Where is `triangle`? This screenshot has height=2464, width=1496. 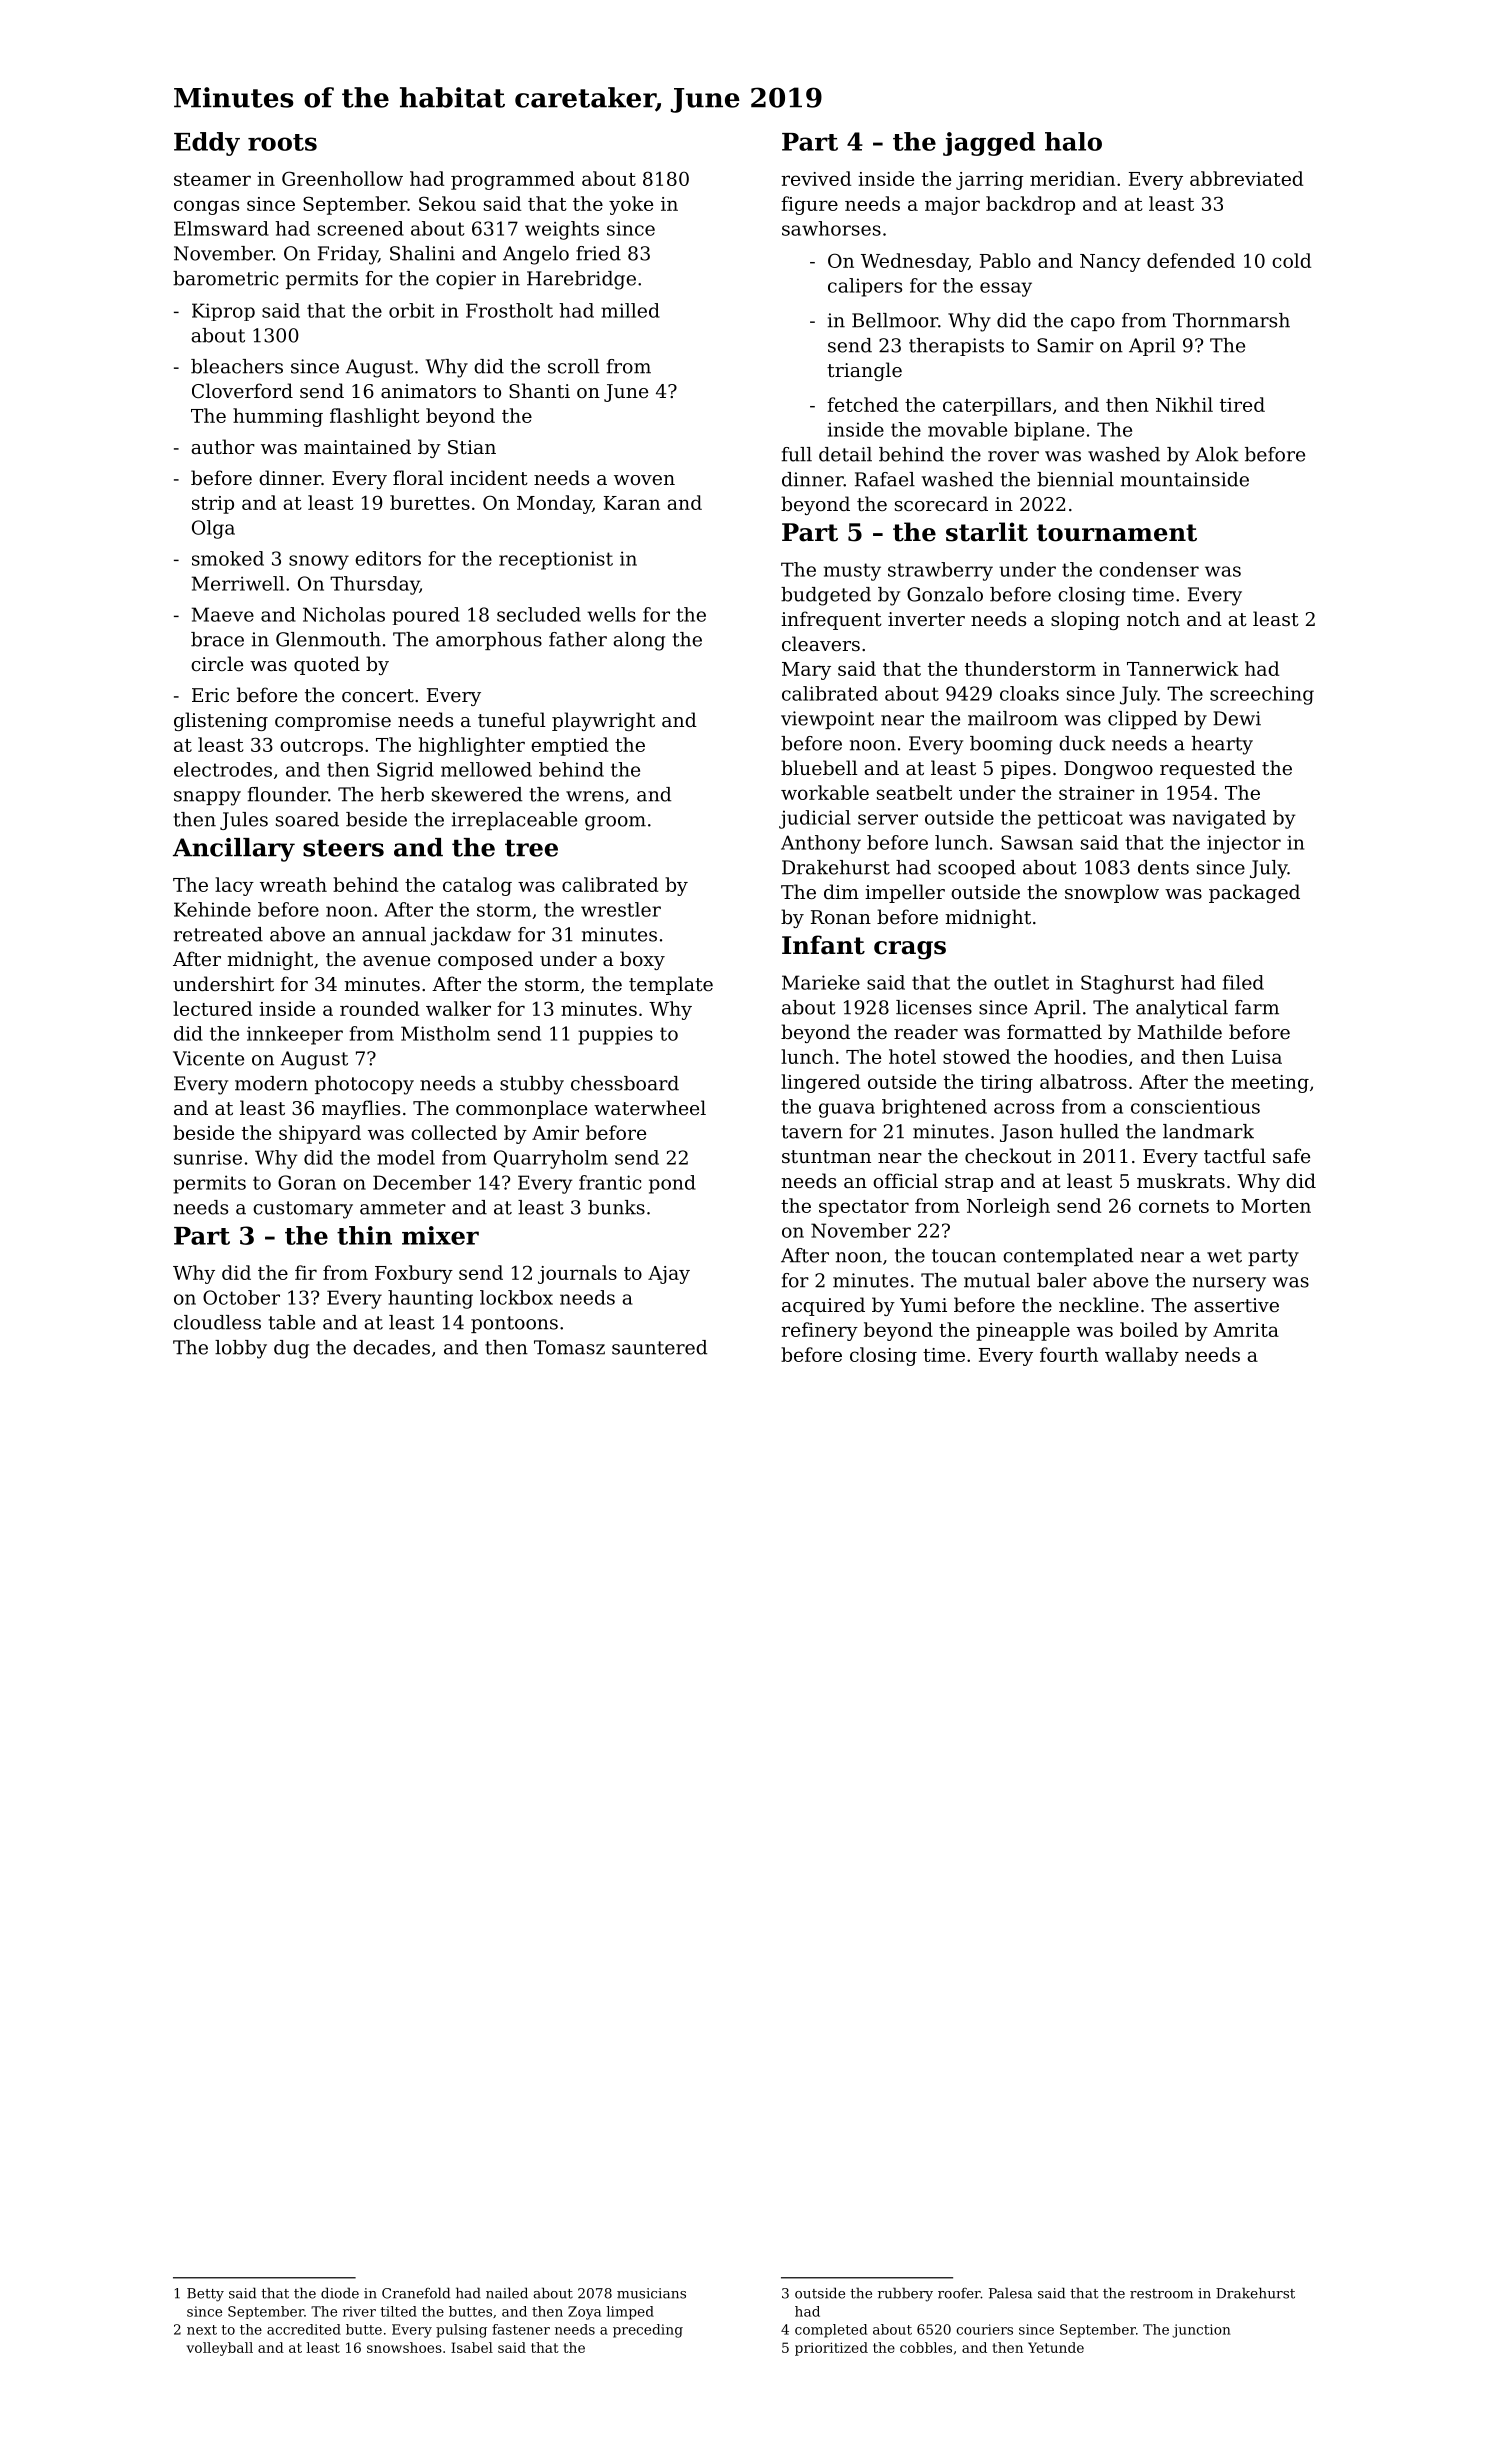 triangle is located at coordinates (864, 371).
